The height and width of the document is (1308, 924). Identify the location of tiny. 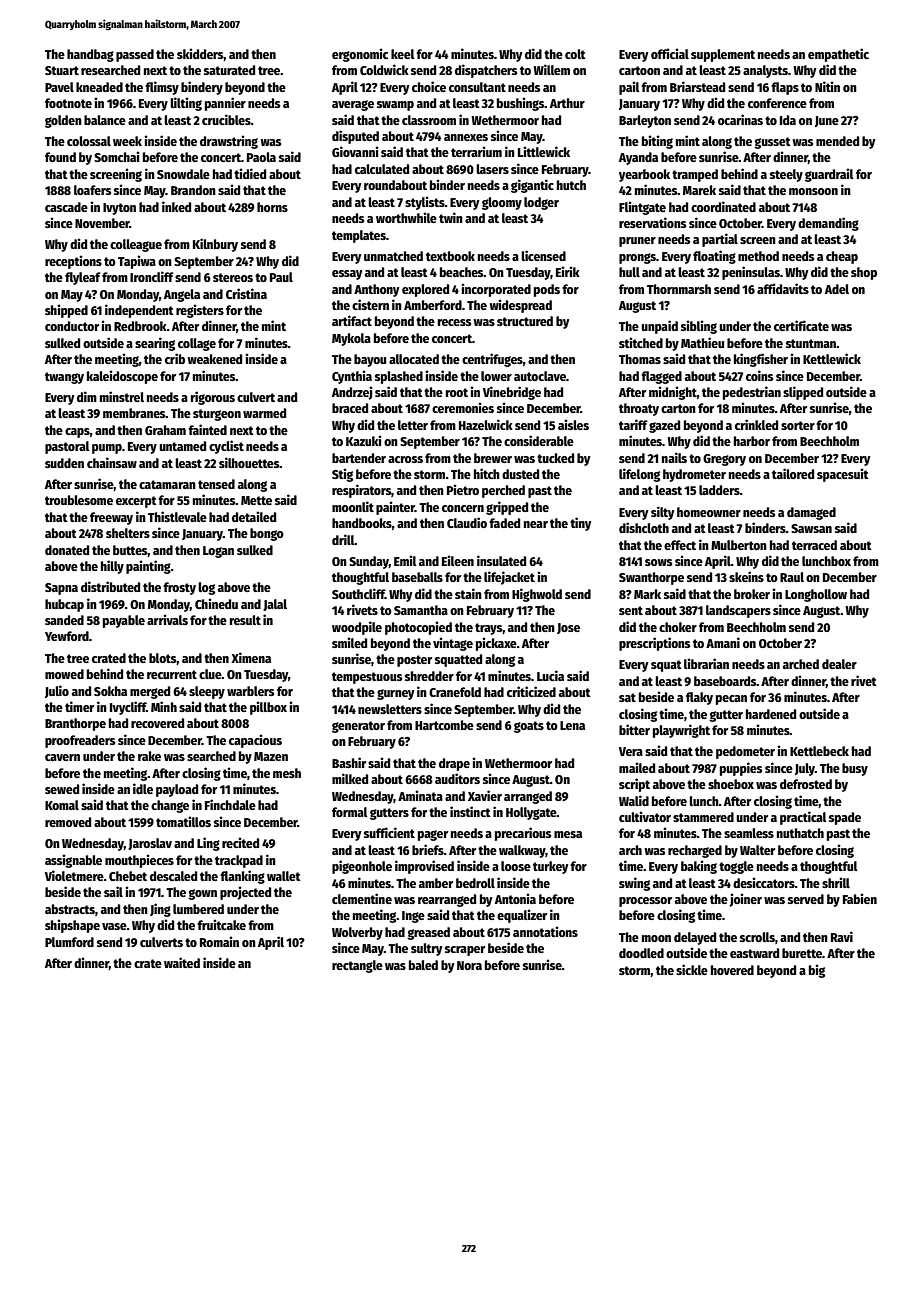
(580, 524).
